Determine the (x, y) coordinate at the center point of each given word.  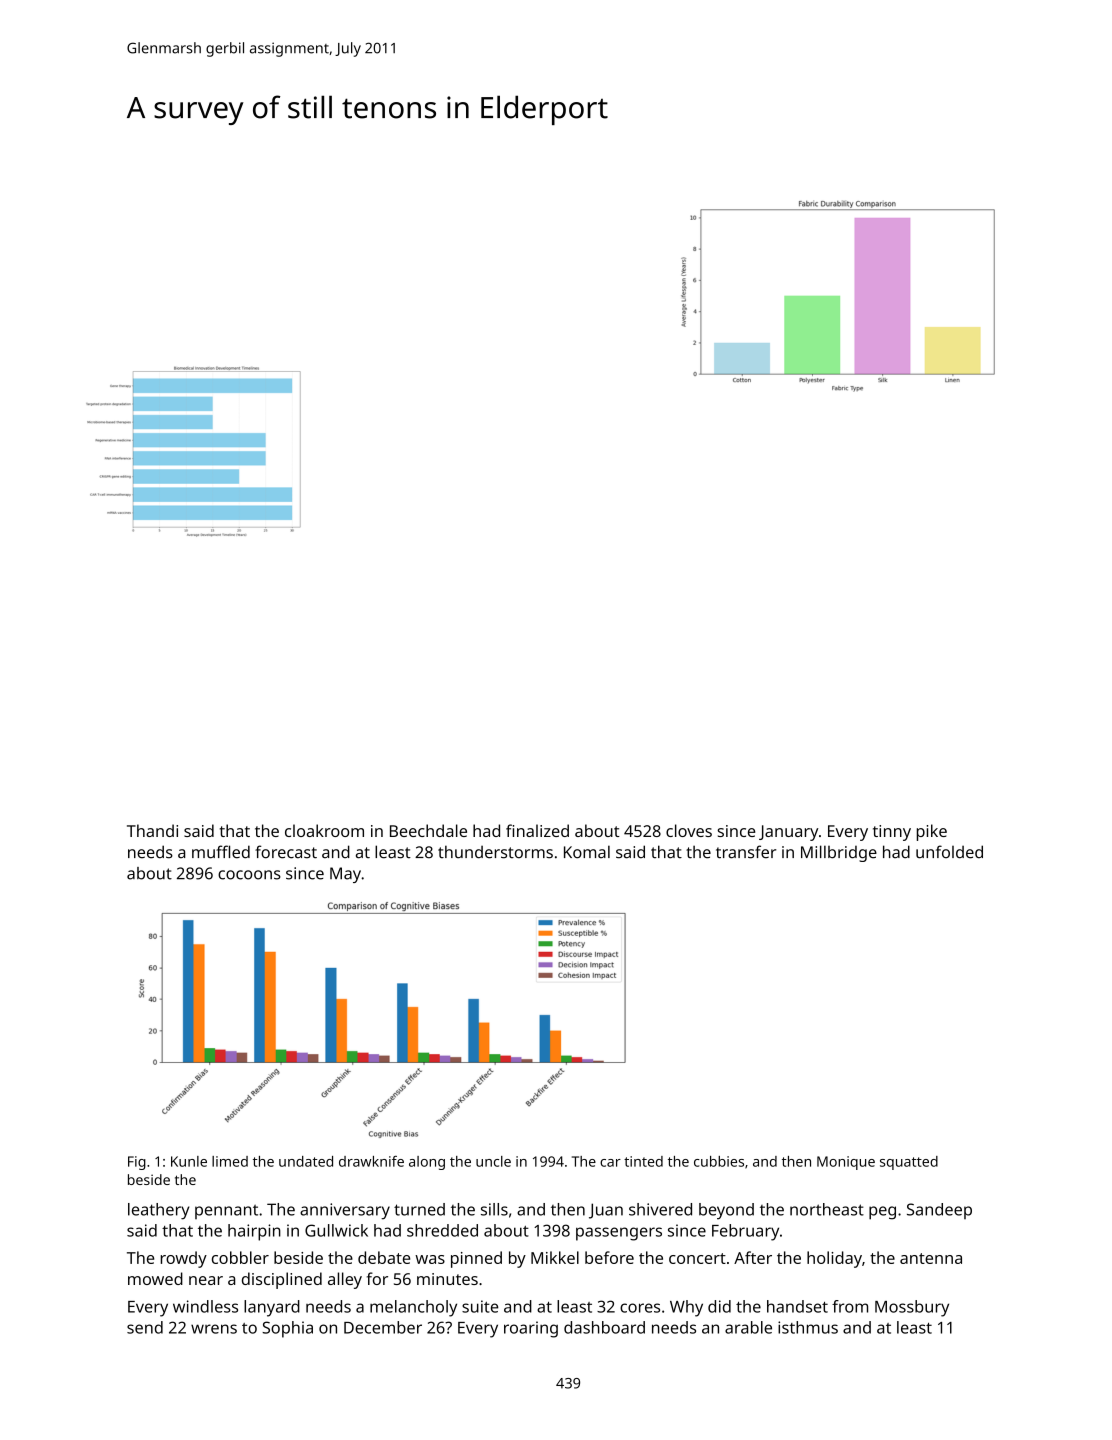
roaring (531, 1329)
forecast (286, 852)
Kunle (189, 1161)
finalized (537, 830)
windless (205, 1306)
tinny (892, 833)
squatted (909, 1163)
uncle (493, 1161)
